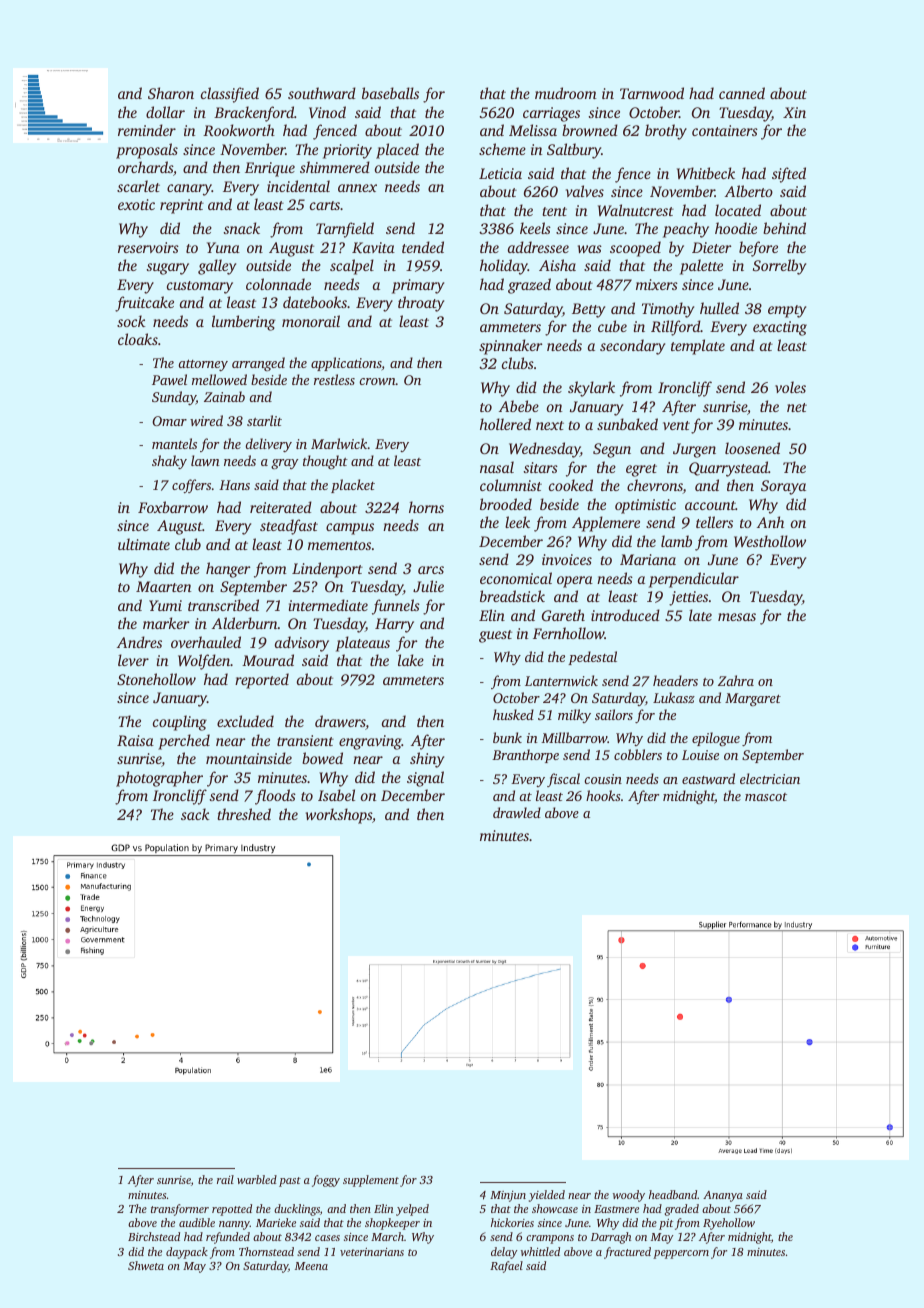 The image size is (924, 1308). I want to click on guest, so click(495, 636).
